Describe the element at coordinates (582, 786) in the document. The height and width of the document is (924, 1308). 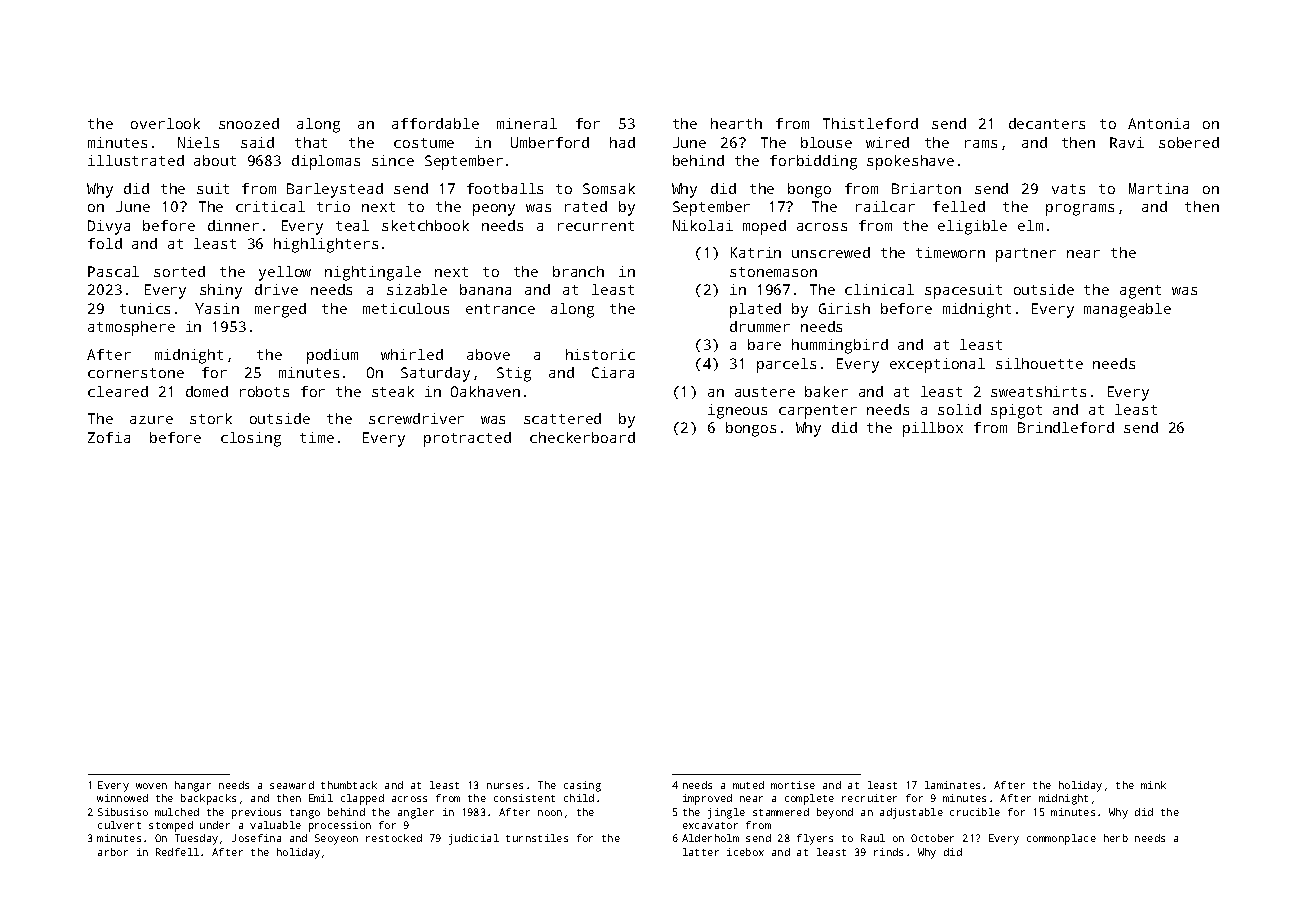
I see `casing` at that location.
